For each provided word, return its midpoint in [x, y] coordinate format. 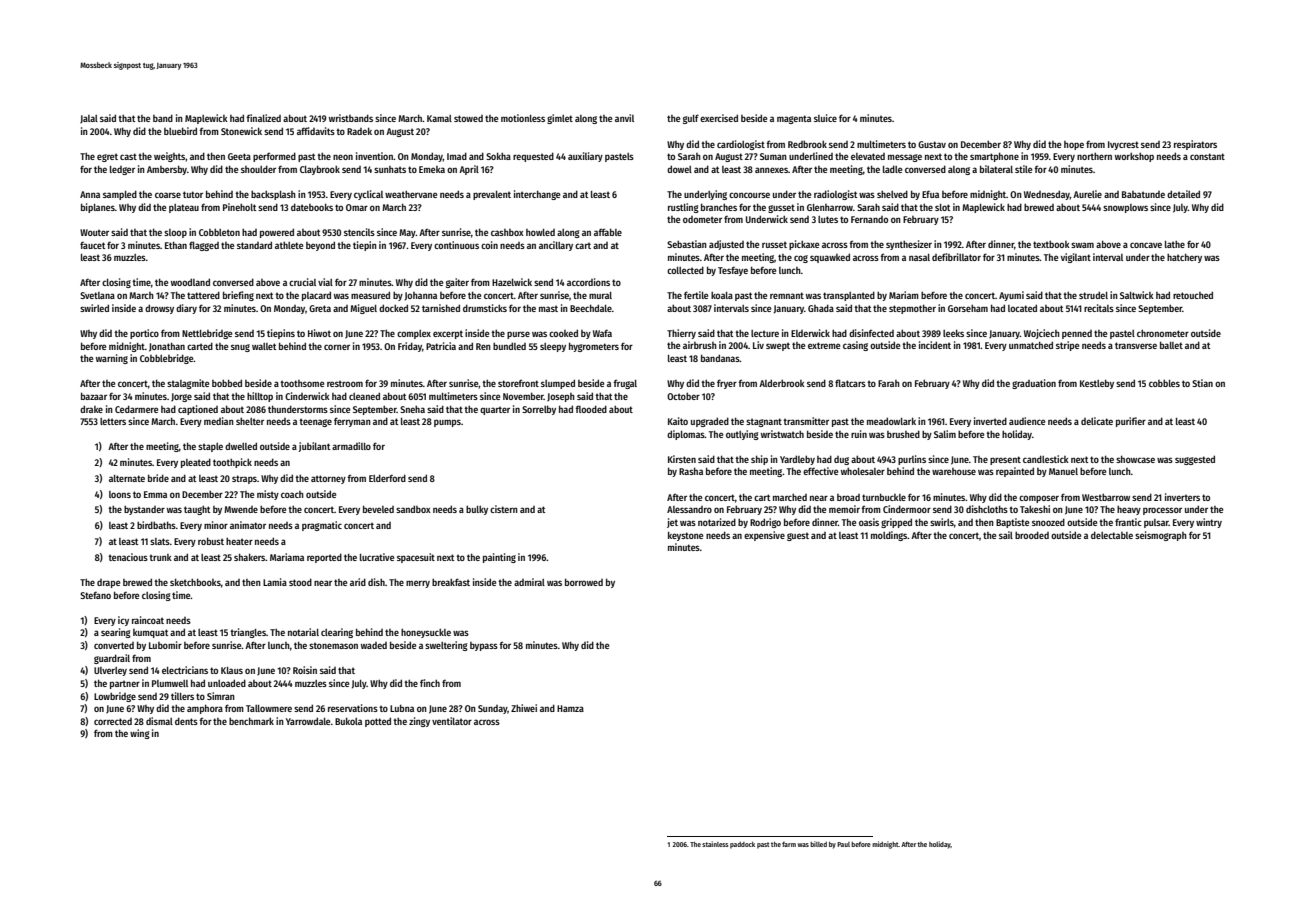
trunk [160, 557]
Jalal [89, 119]
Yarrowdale [308, 721]
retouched [1193, 295]
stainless [715, 844]
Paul [843, 844]
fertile [696, 295]
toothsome [302, 383]
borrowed [584, 582]
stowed [468, 118]
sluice [825, 118]
